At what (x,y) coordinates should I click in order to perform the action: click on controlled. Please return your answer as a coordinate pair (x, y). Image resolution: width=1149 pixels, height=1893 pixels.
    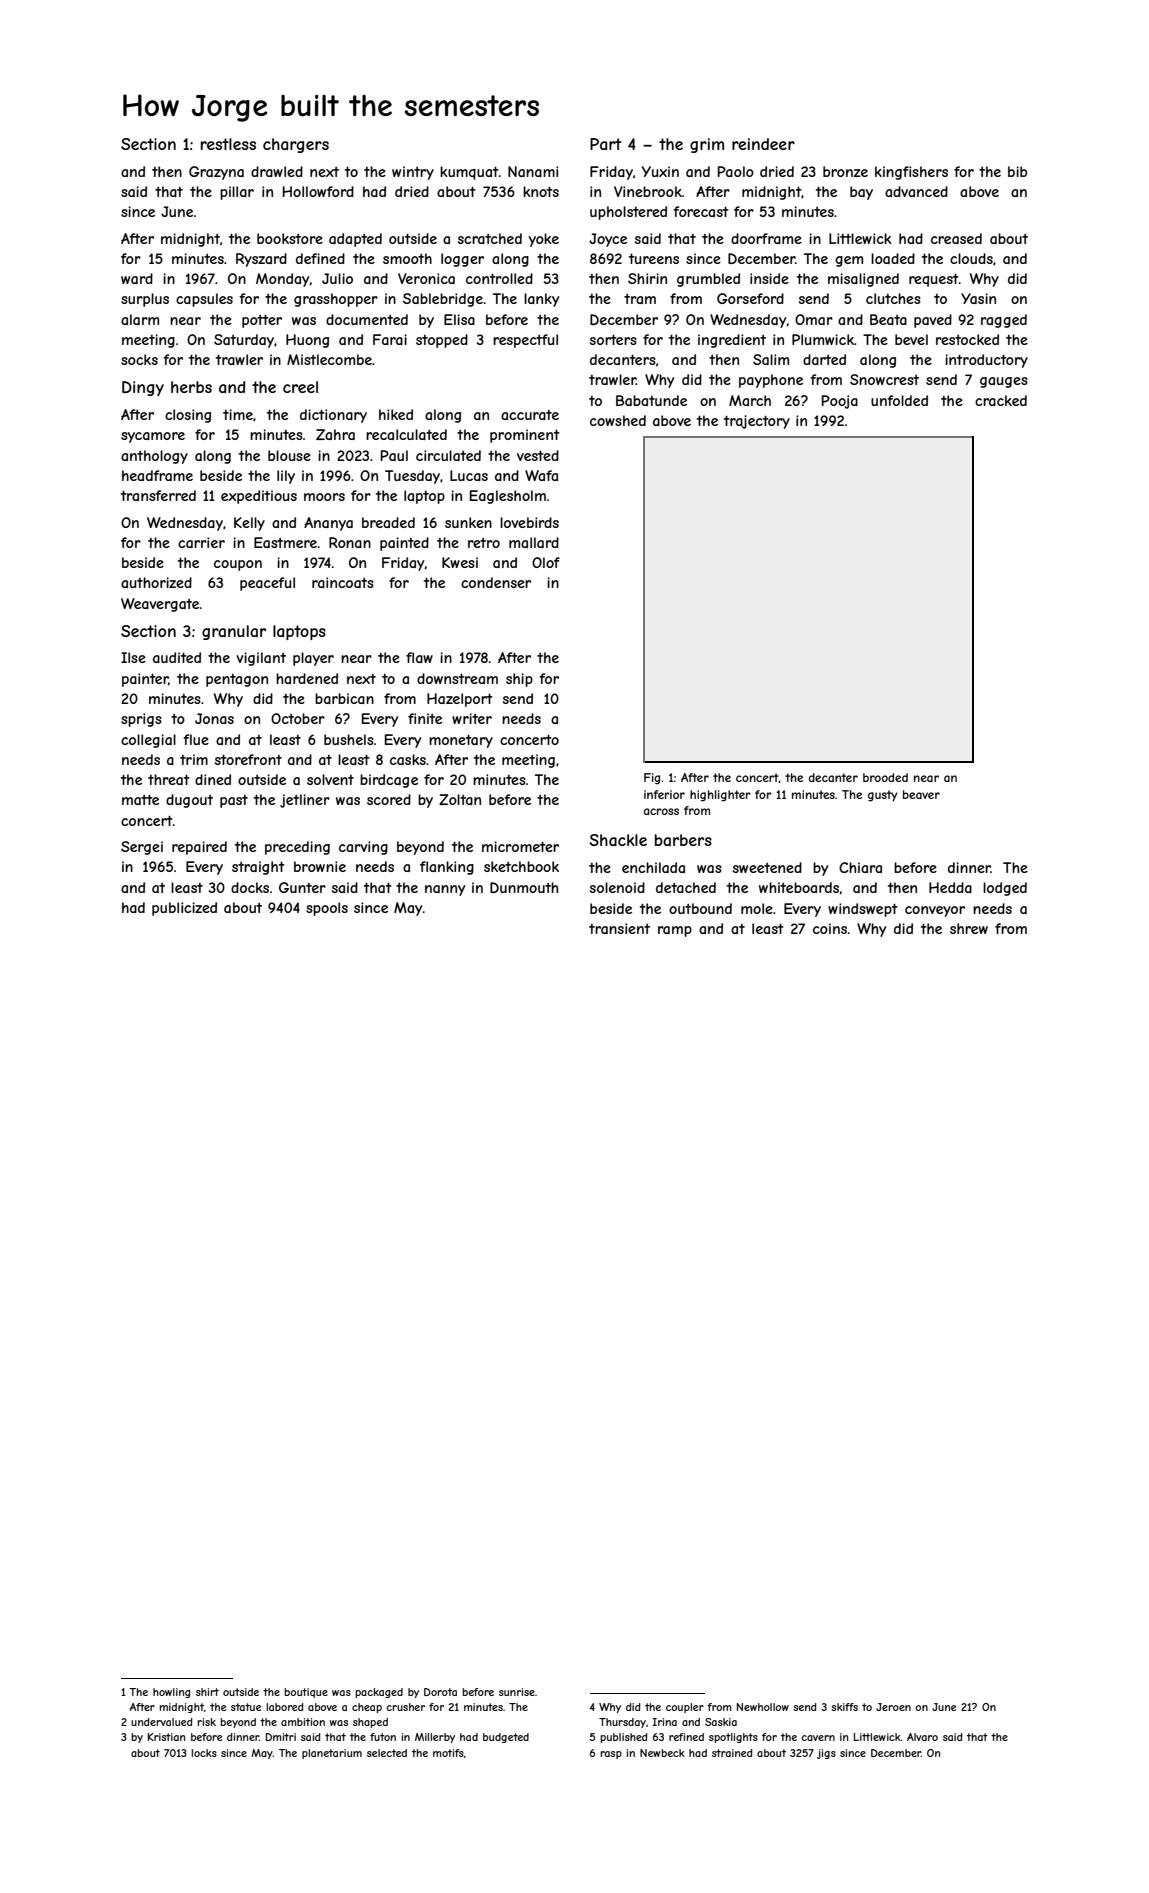
    Looking at the image, I should click on (499, 278).
